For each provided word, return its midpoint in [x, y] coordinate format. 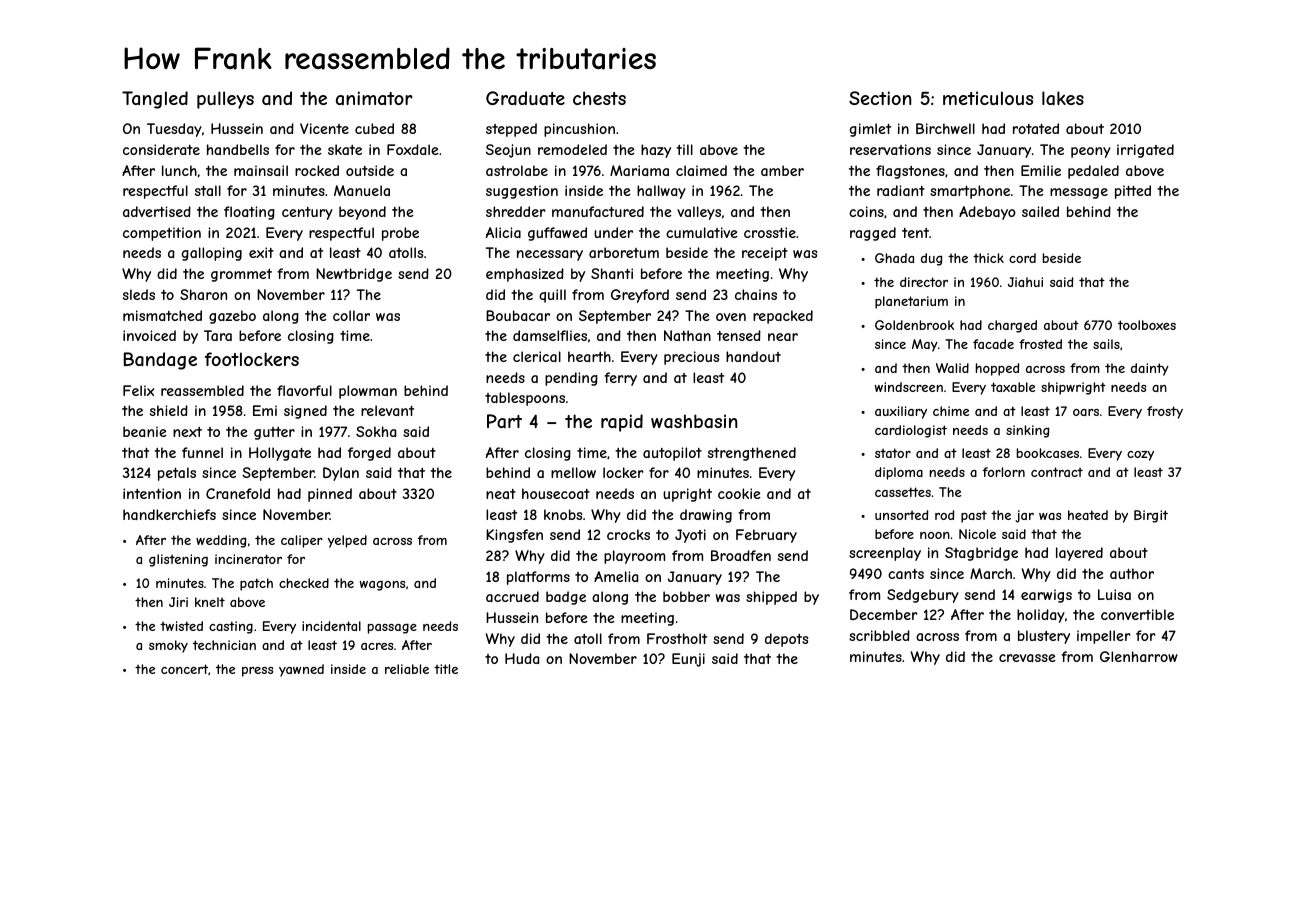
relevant [387, 410]
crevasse [1027, 658]
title [446, 669]
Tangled [155, 100]
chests [599, 98]
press [257, 672]
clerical [537, 356]
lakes [1063, 98]
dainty [1150, 369]
